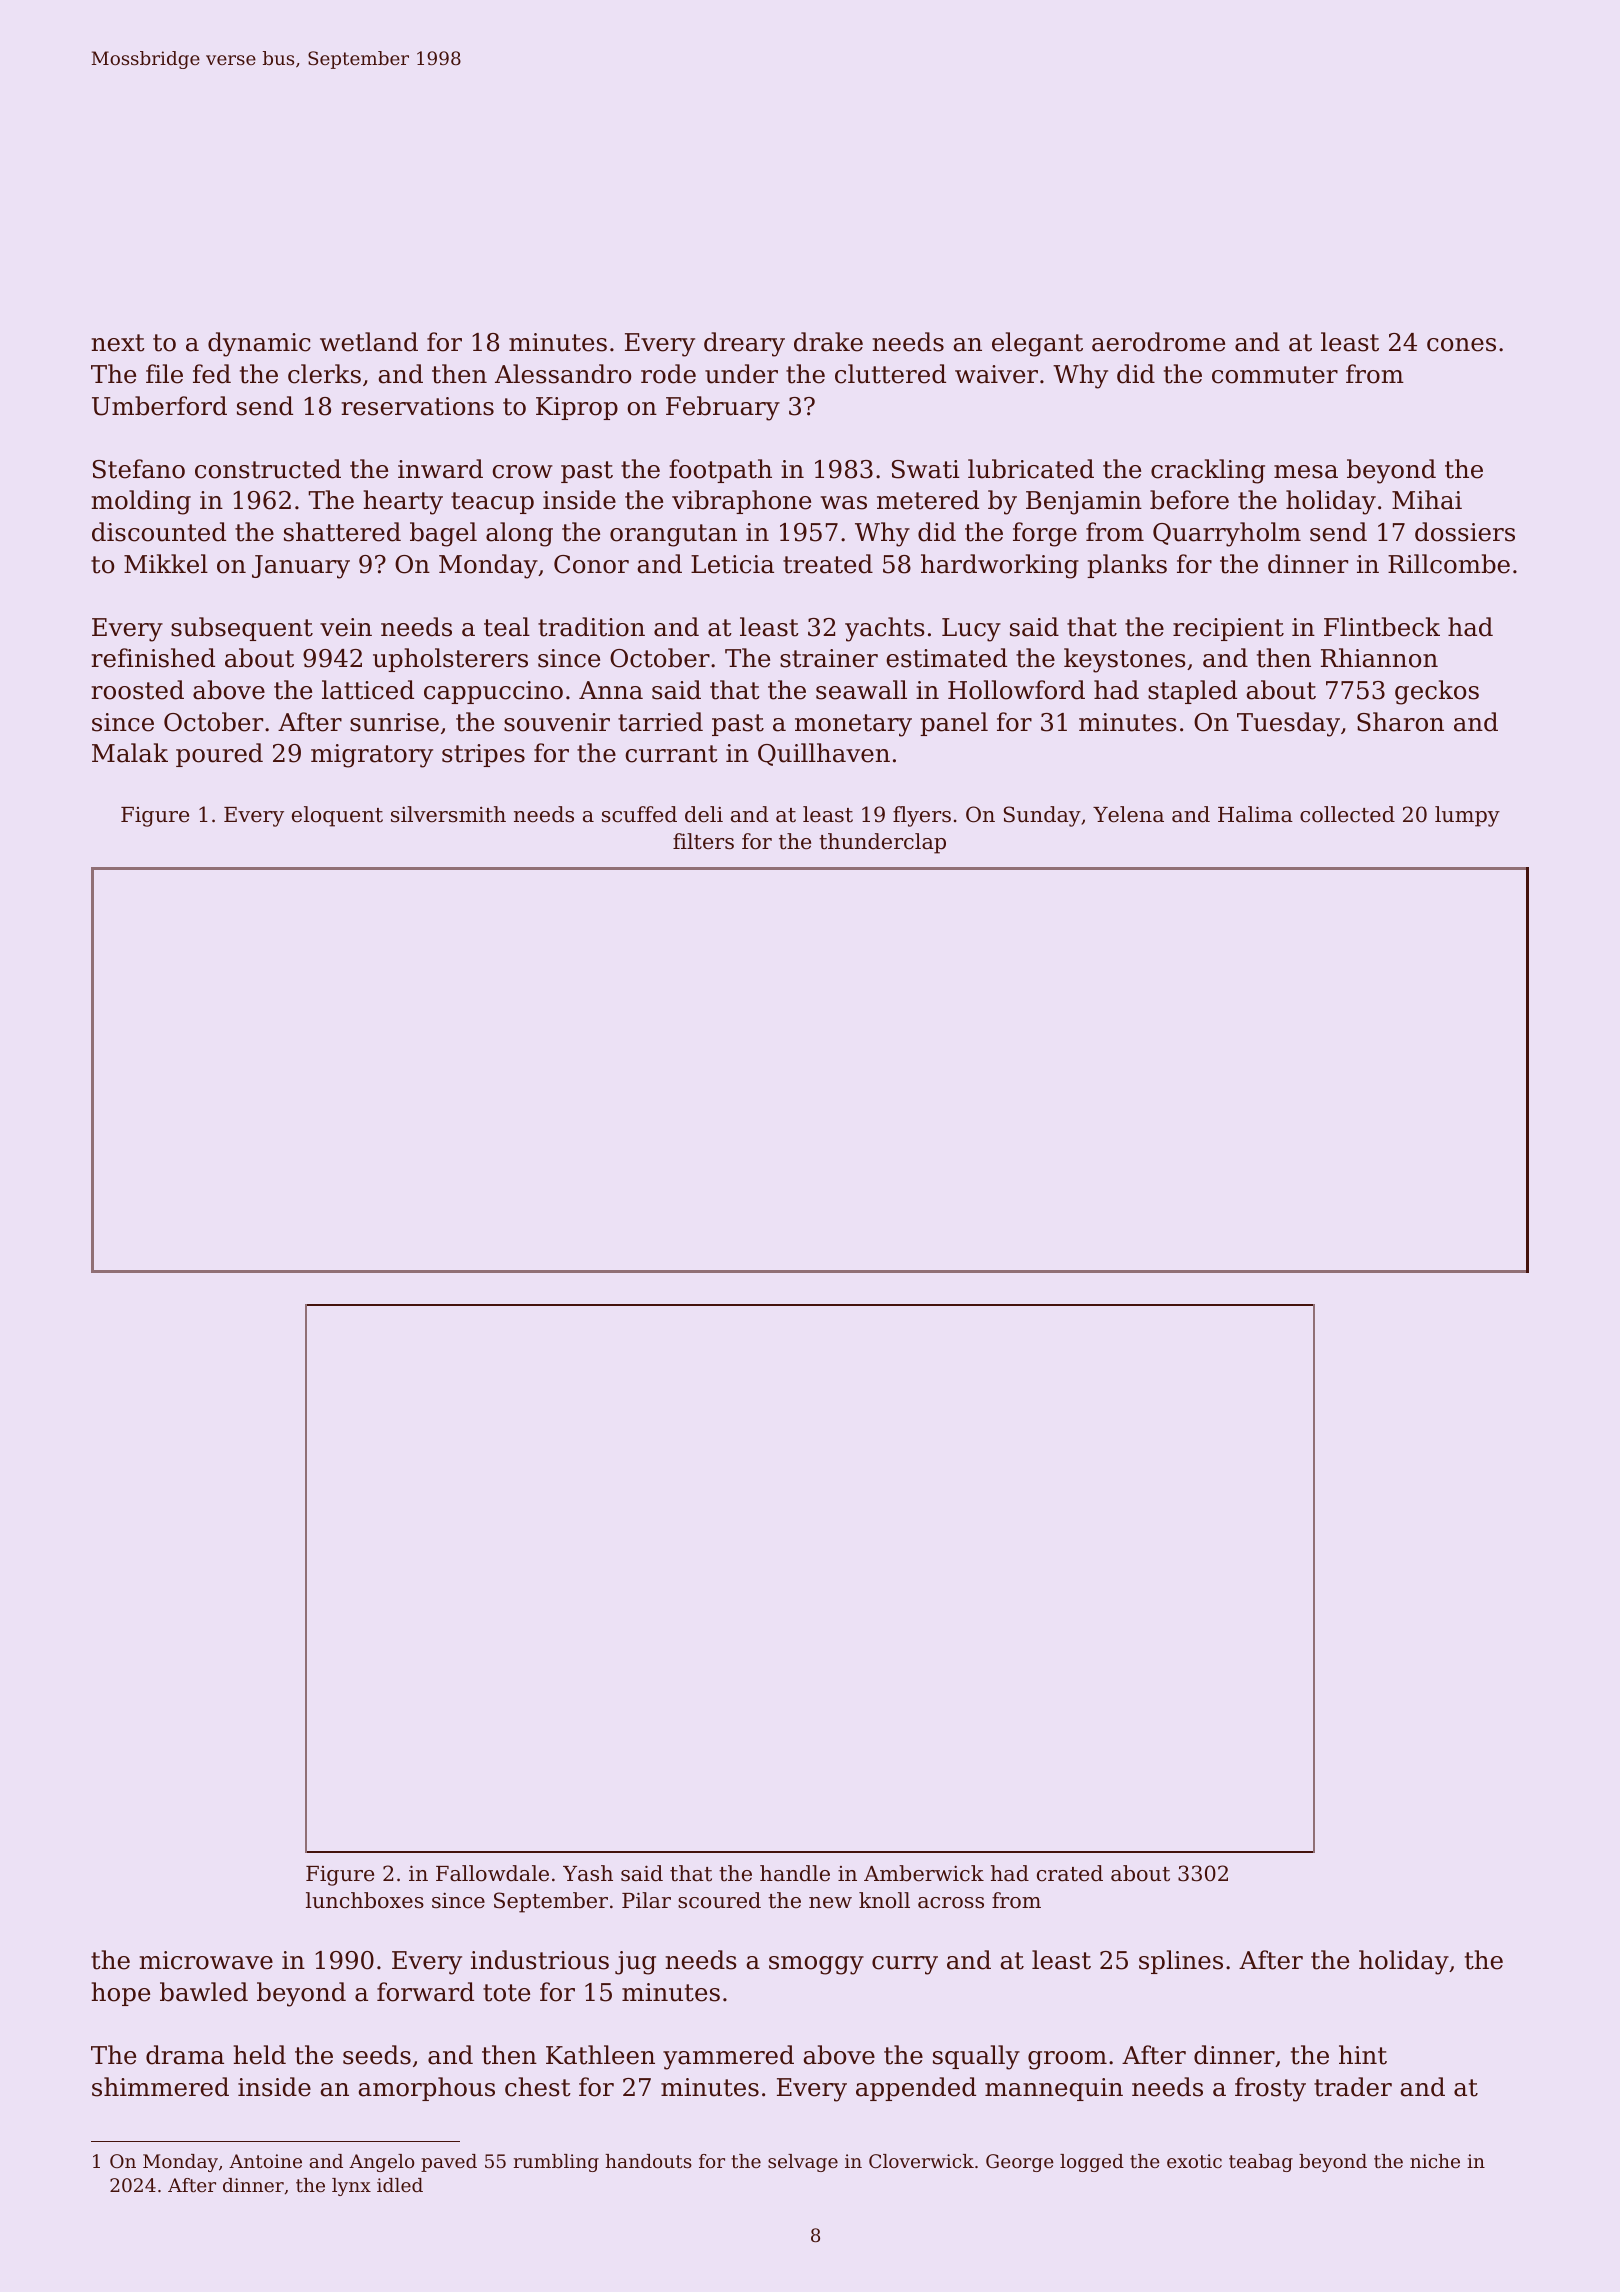 This image has width=1620, height=2292. I want to click on wetland, so click(369, 342).
